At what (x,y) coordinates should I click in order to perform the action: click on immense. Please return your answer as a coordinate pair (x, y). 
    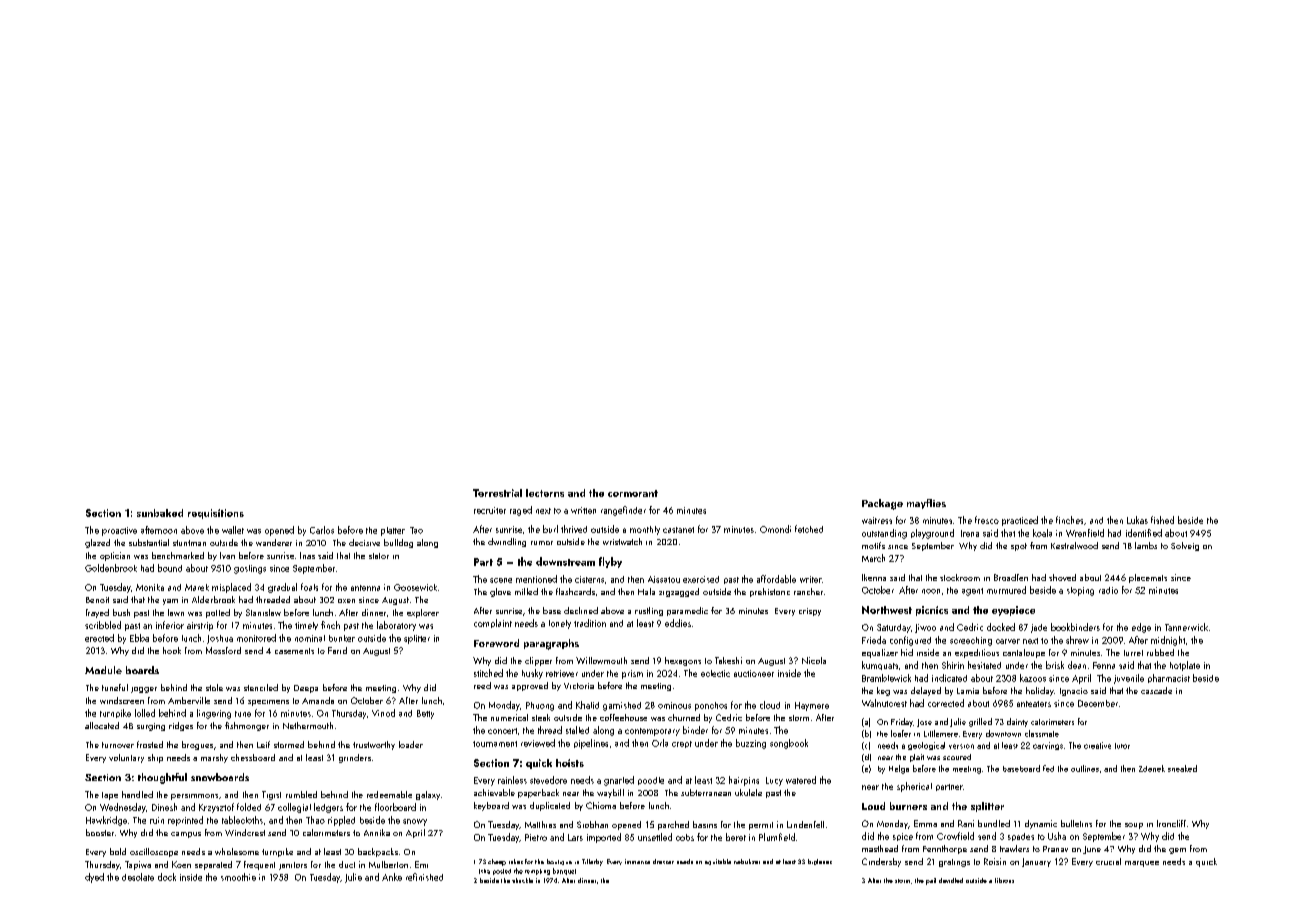
    Looking at the image, I should click on (637, 861).
